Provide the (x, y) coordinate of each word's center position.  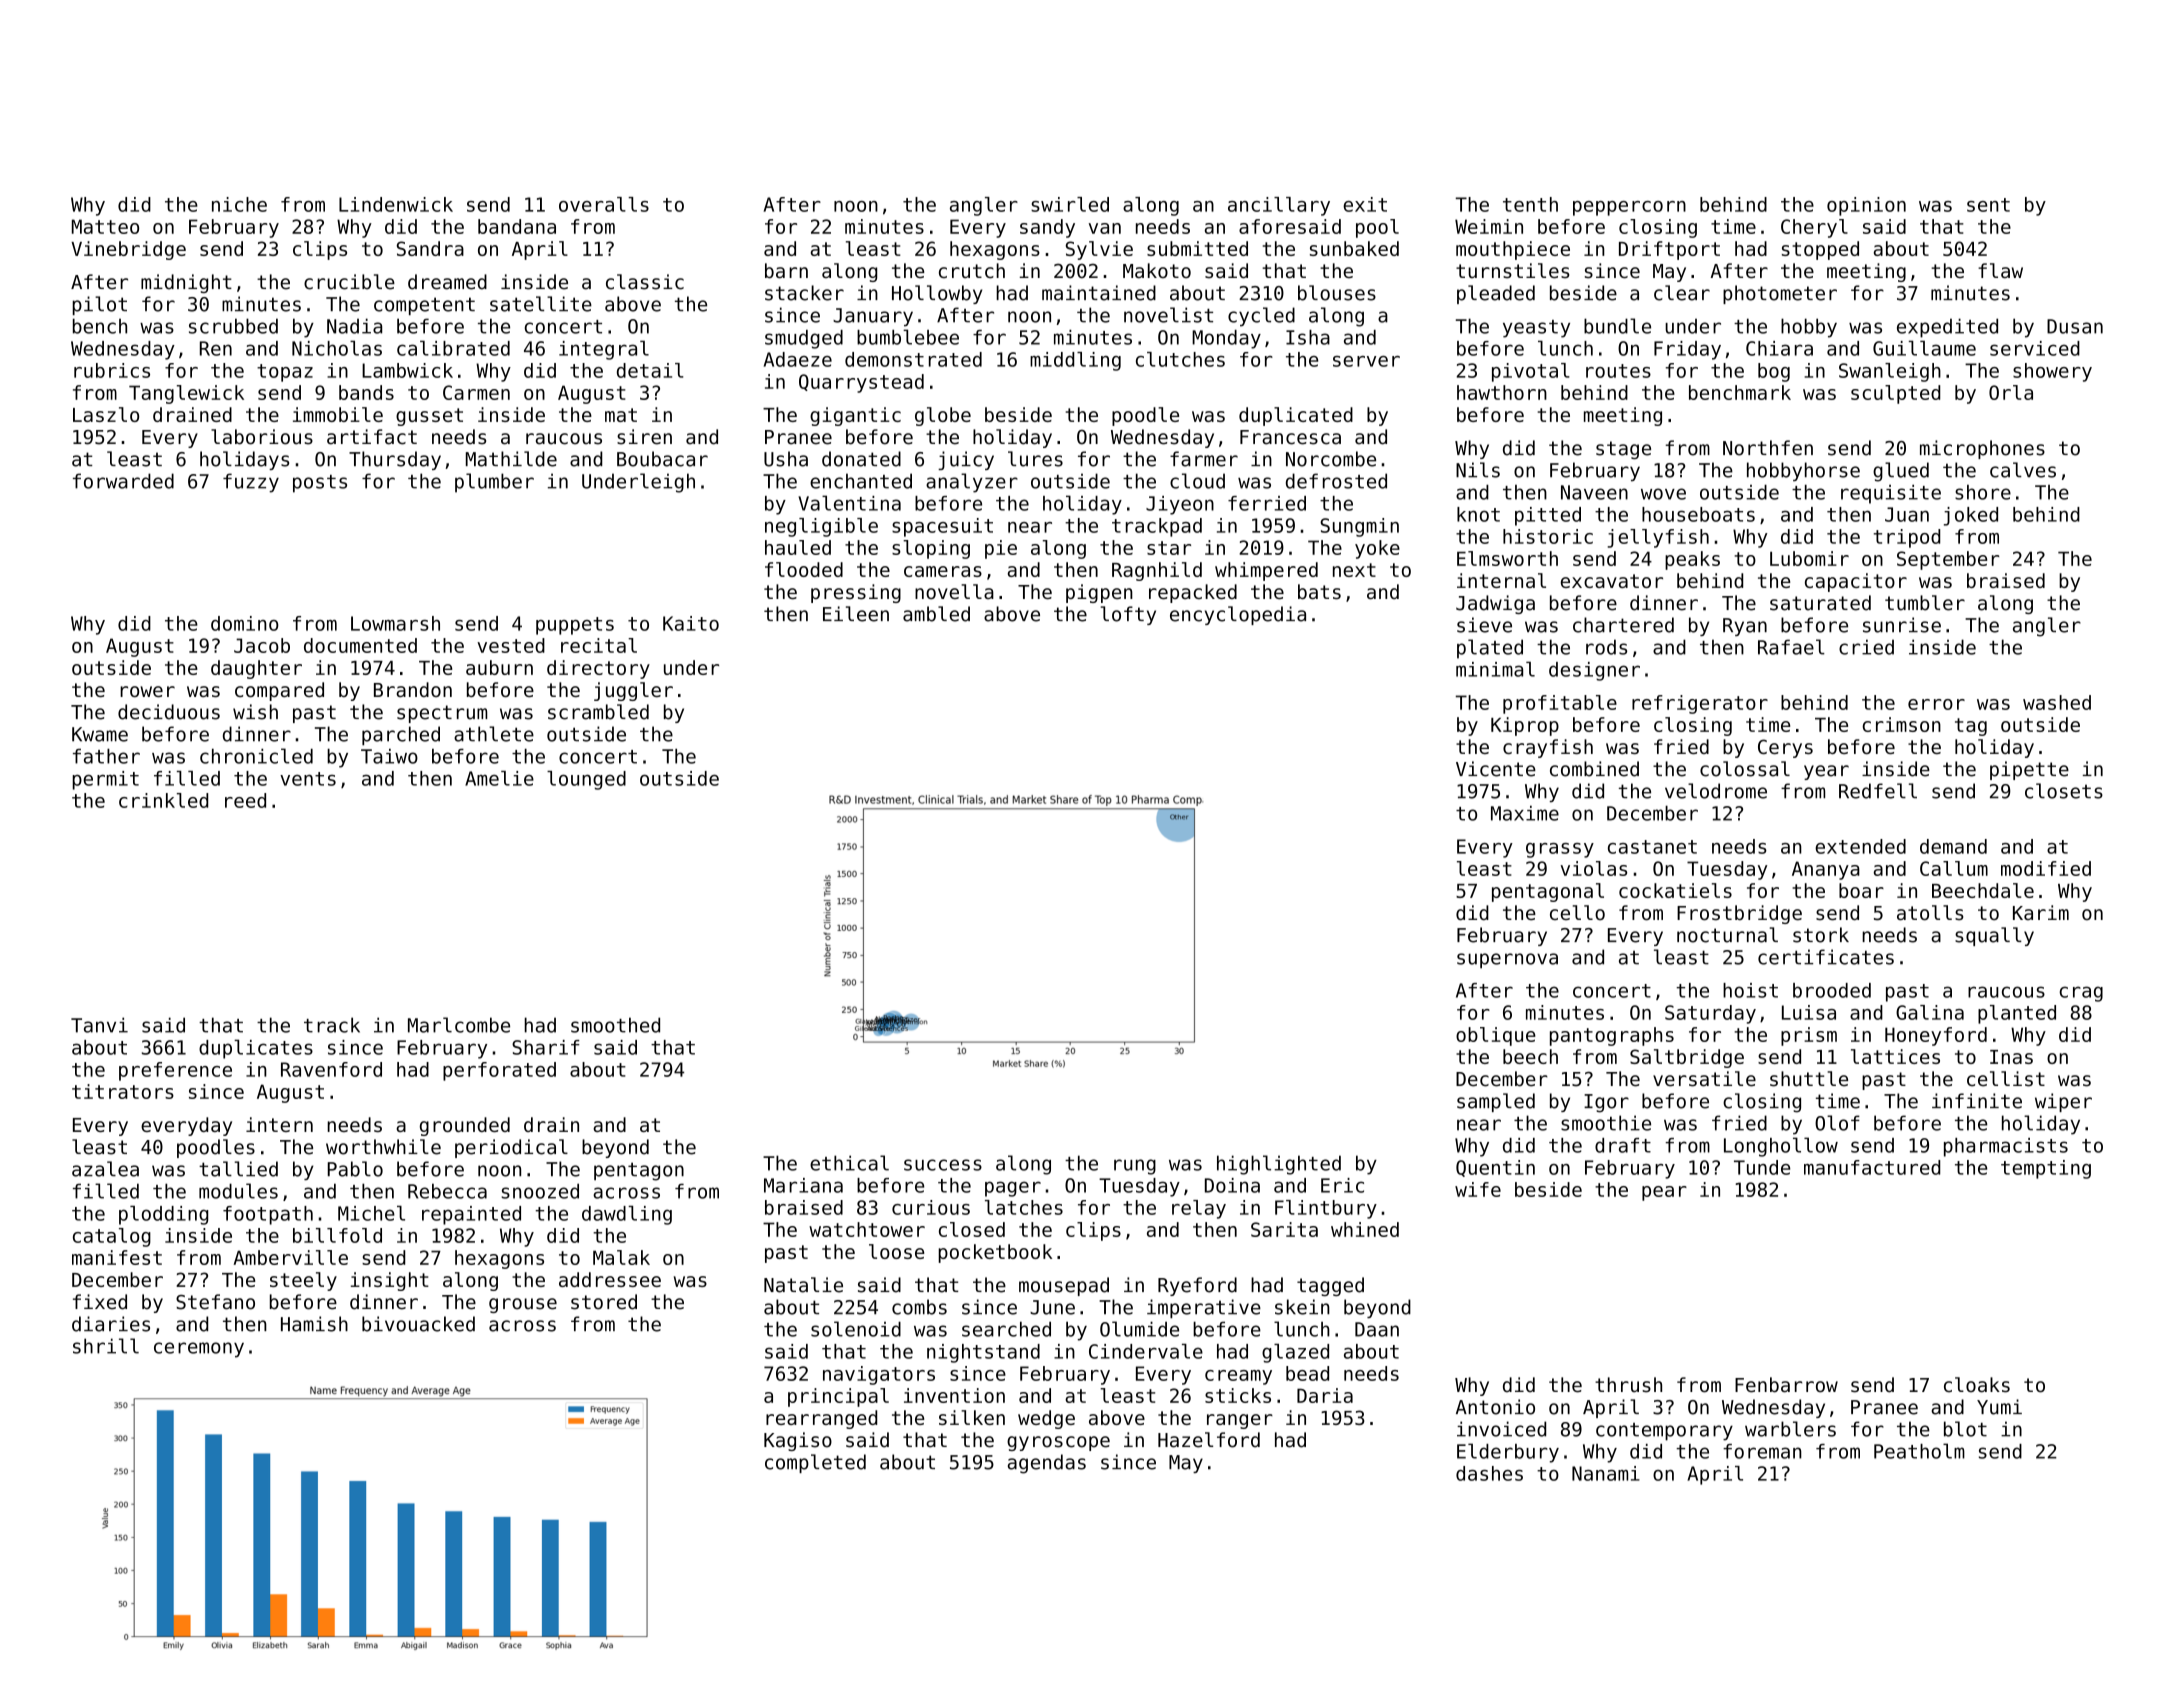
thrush (1628, 1385)
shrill (106, 1346)
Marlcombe (459, 1025)
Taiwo (389, 756)
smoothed (615, 1025)
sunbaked (1354, 248)
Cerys (1785, 748)
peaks (1692, 560)
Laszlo (106, 414)
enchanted (861, 481)
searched (1006, 1329)
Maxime (1525, 813)
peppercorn (1629, 208)
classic (645, 282)
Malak (621, 1257)
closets (2064, 791)
